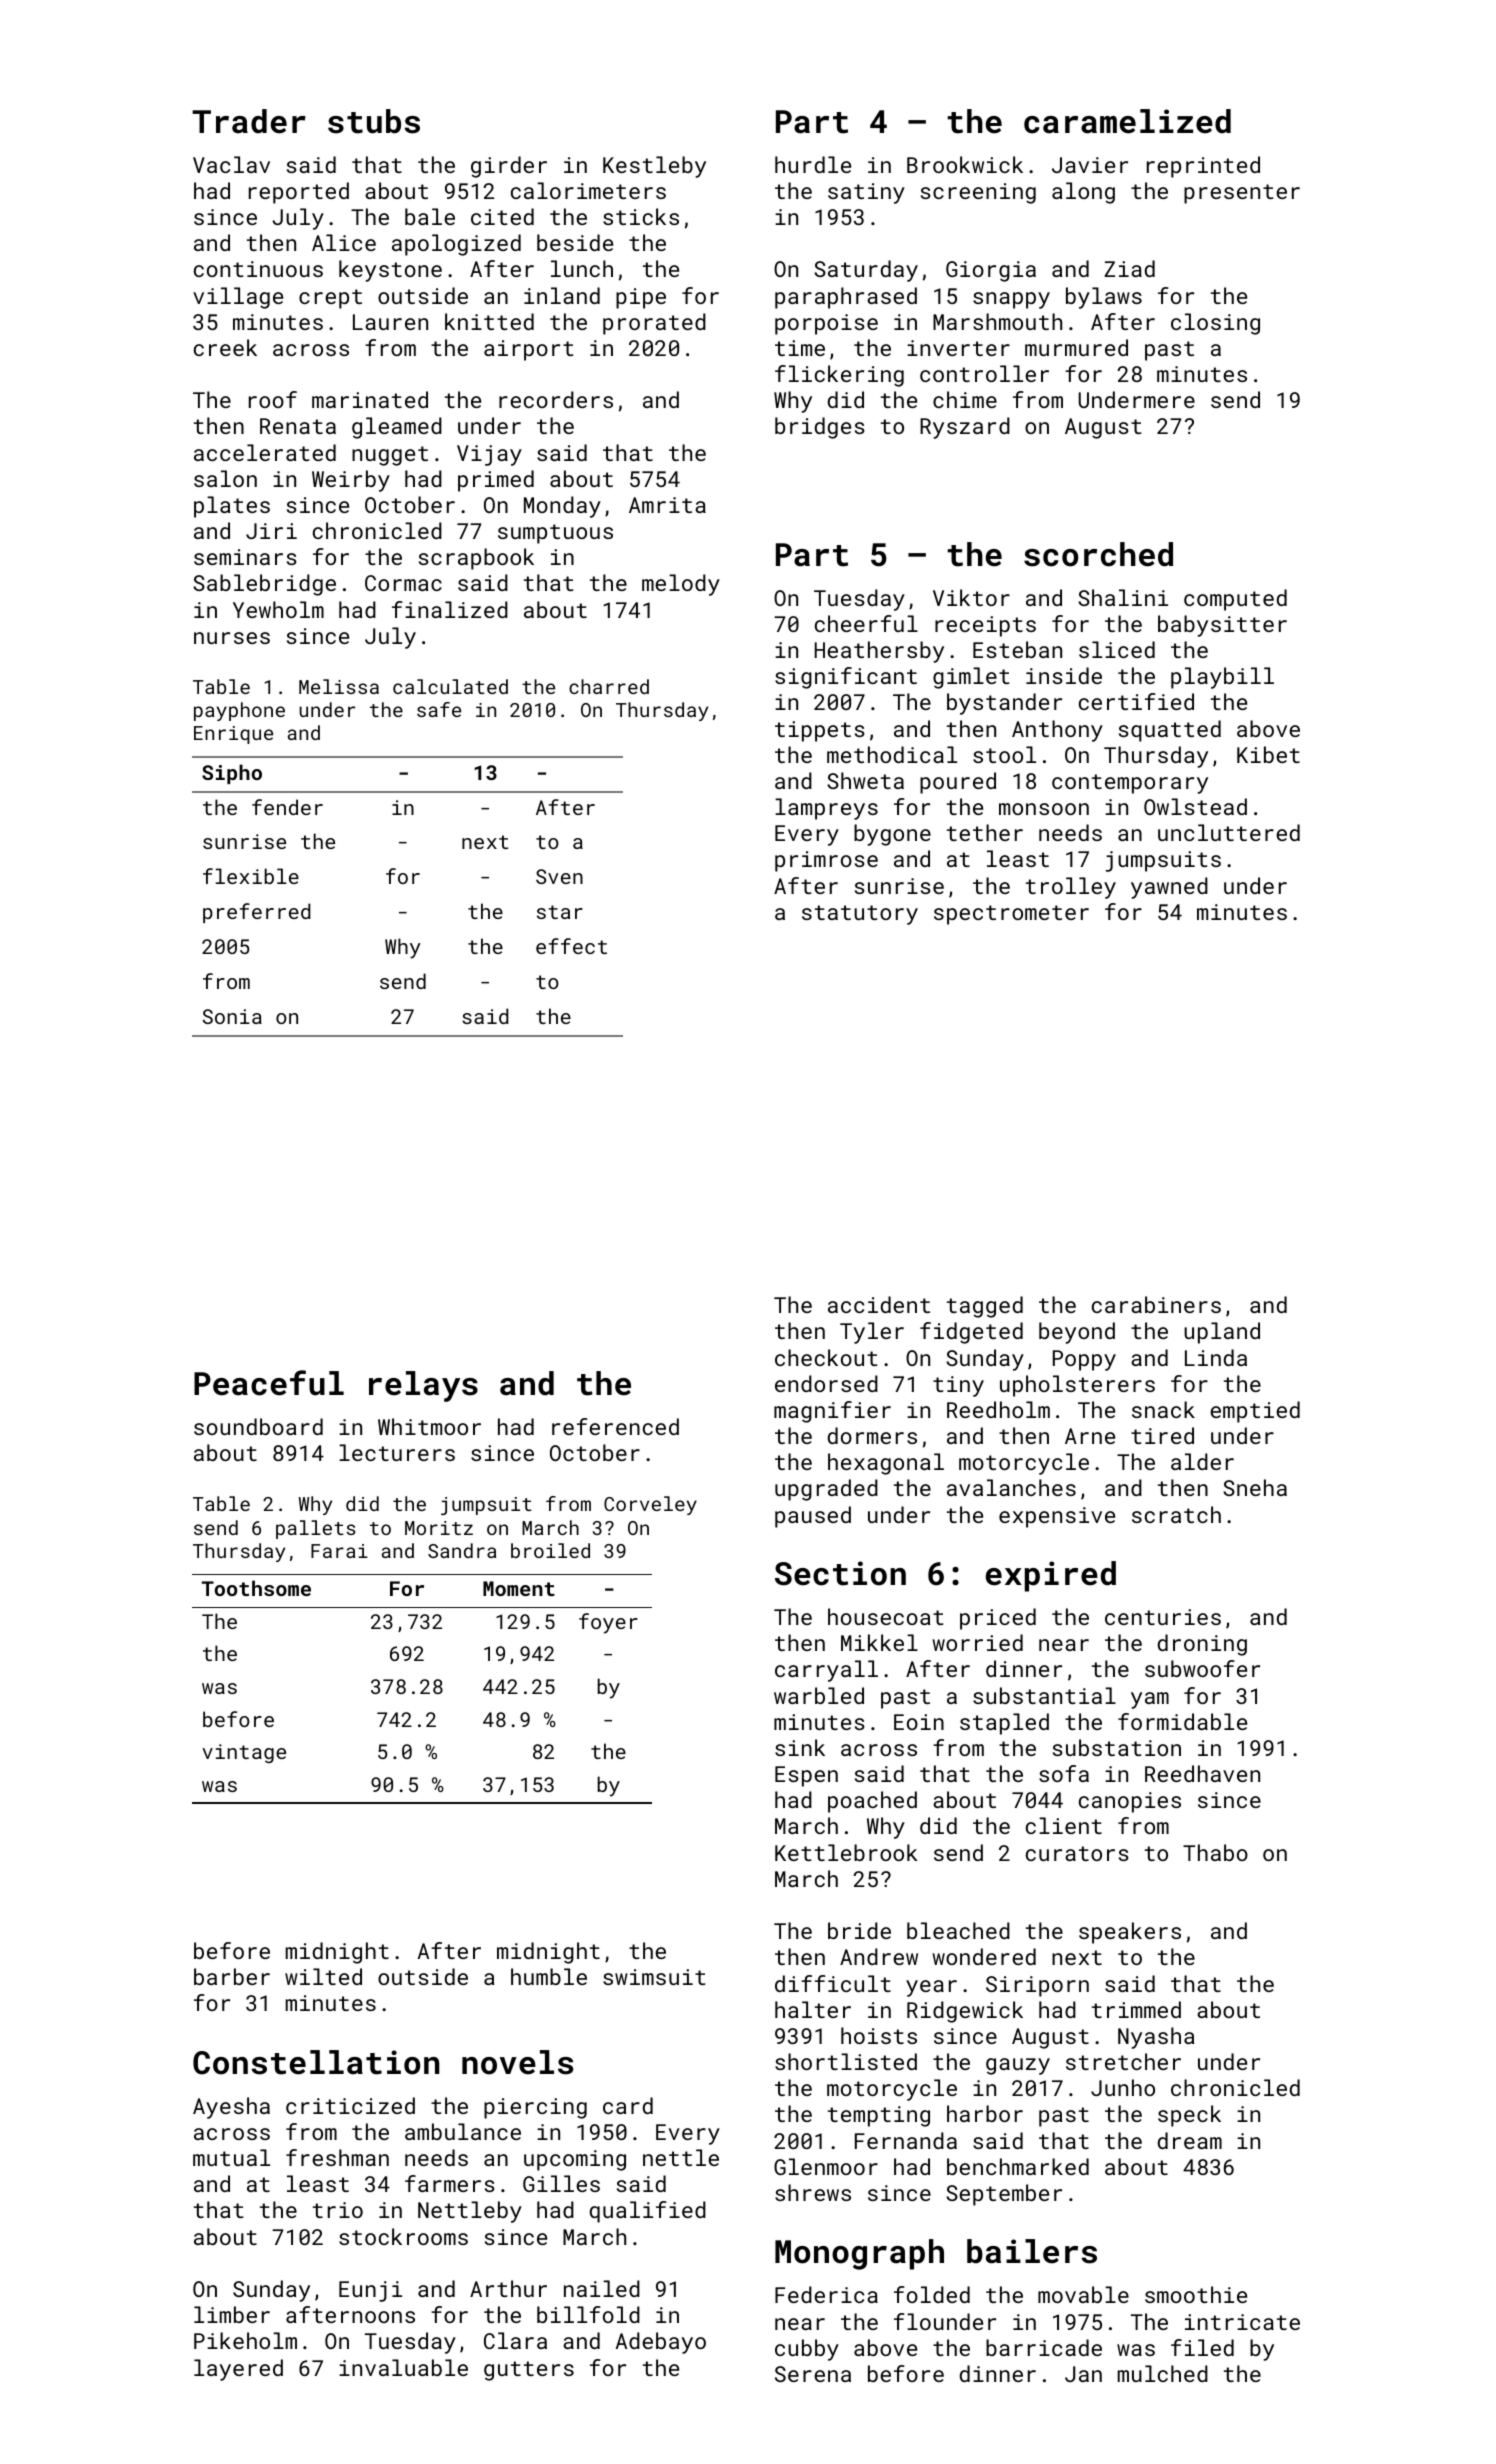 This screenshot has height=2464, width=1496. I want to click on checkout, so click(826, 1357).
